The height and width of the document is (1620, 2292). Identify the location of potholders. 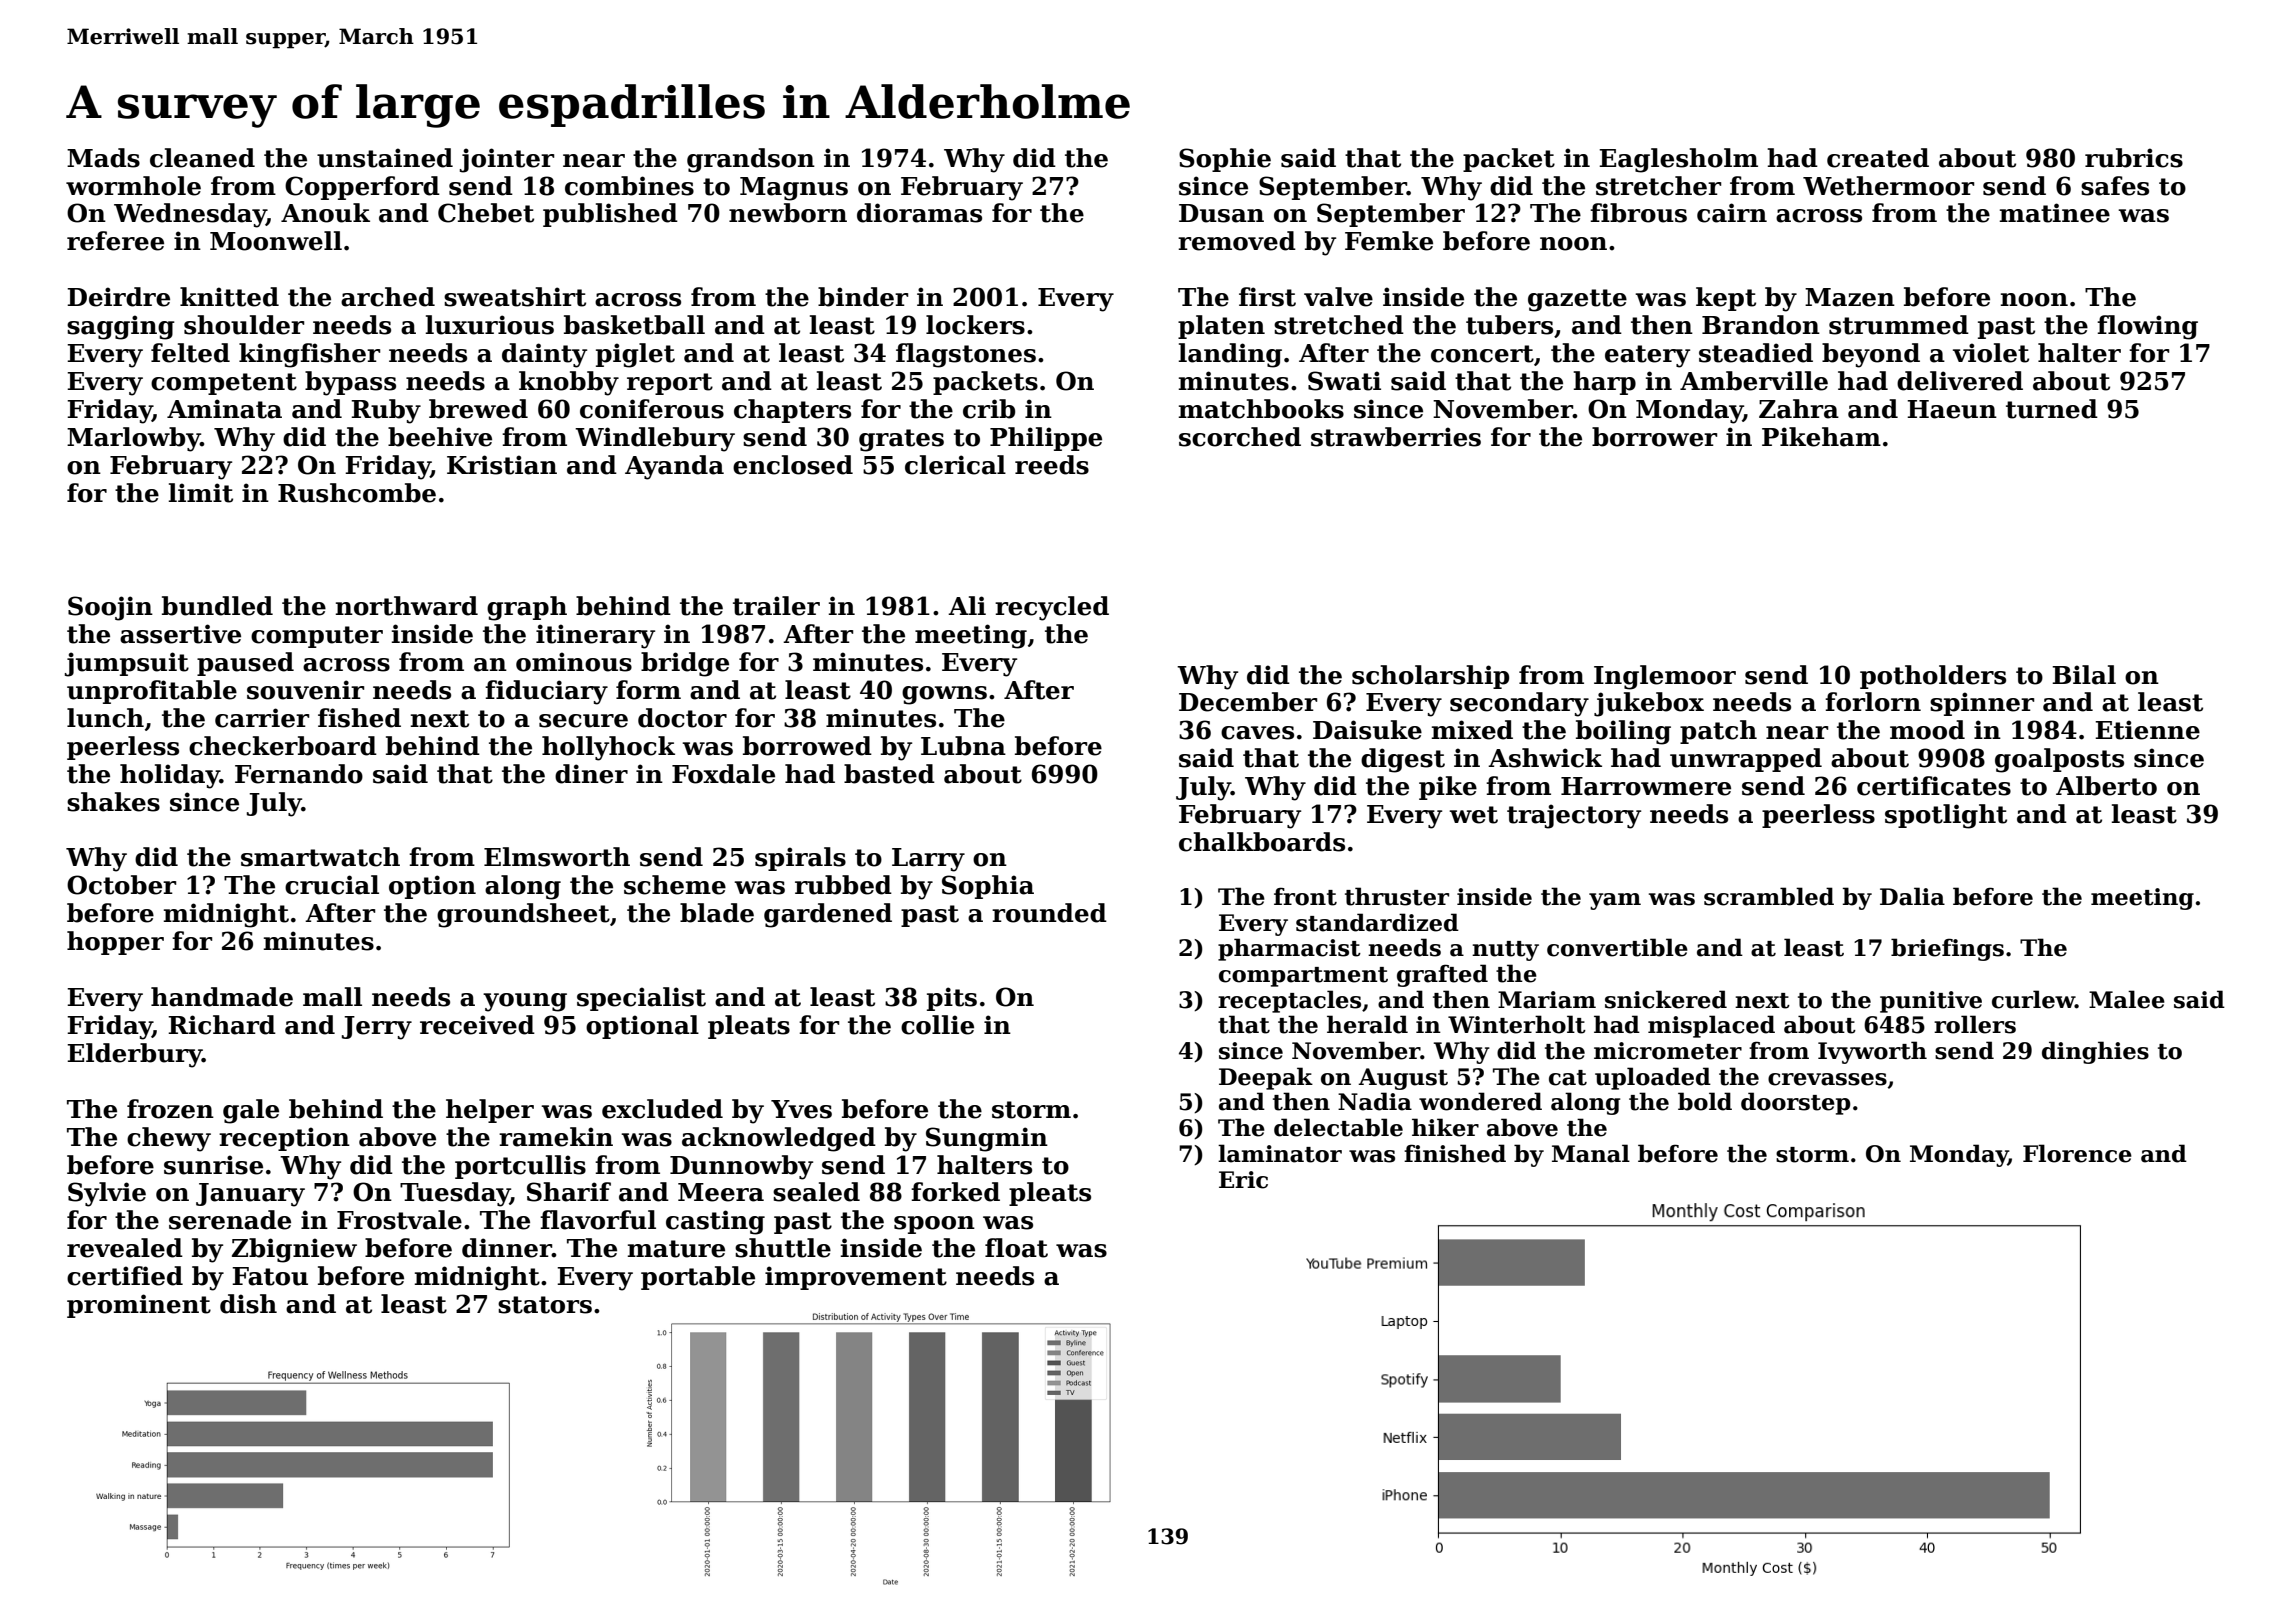
(1933, 677).
